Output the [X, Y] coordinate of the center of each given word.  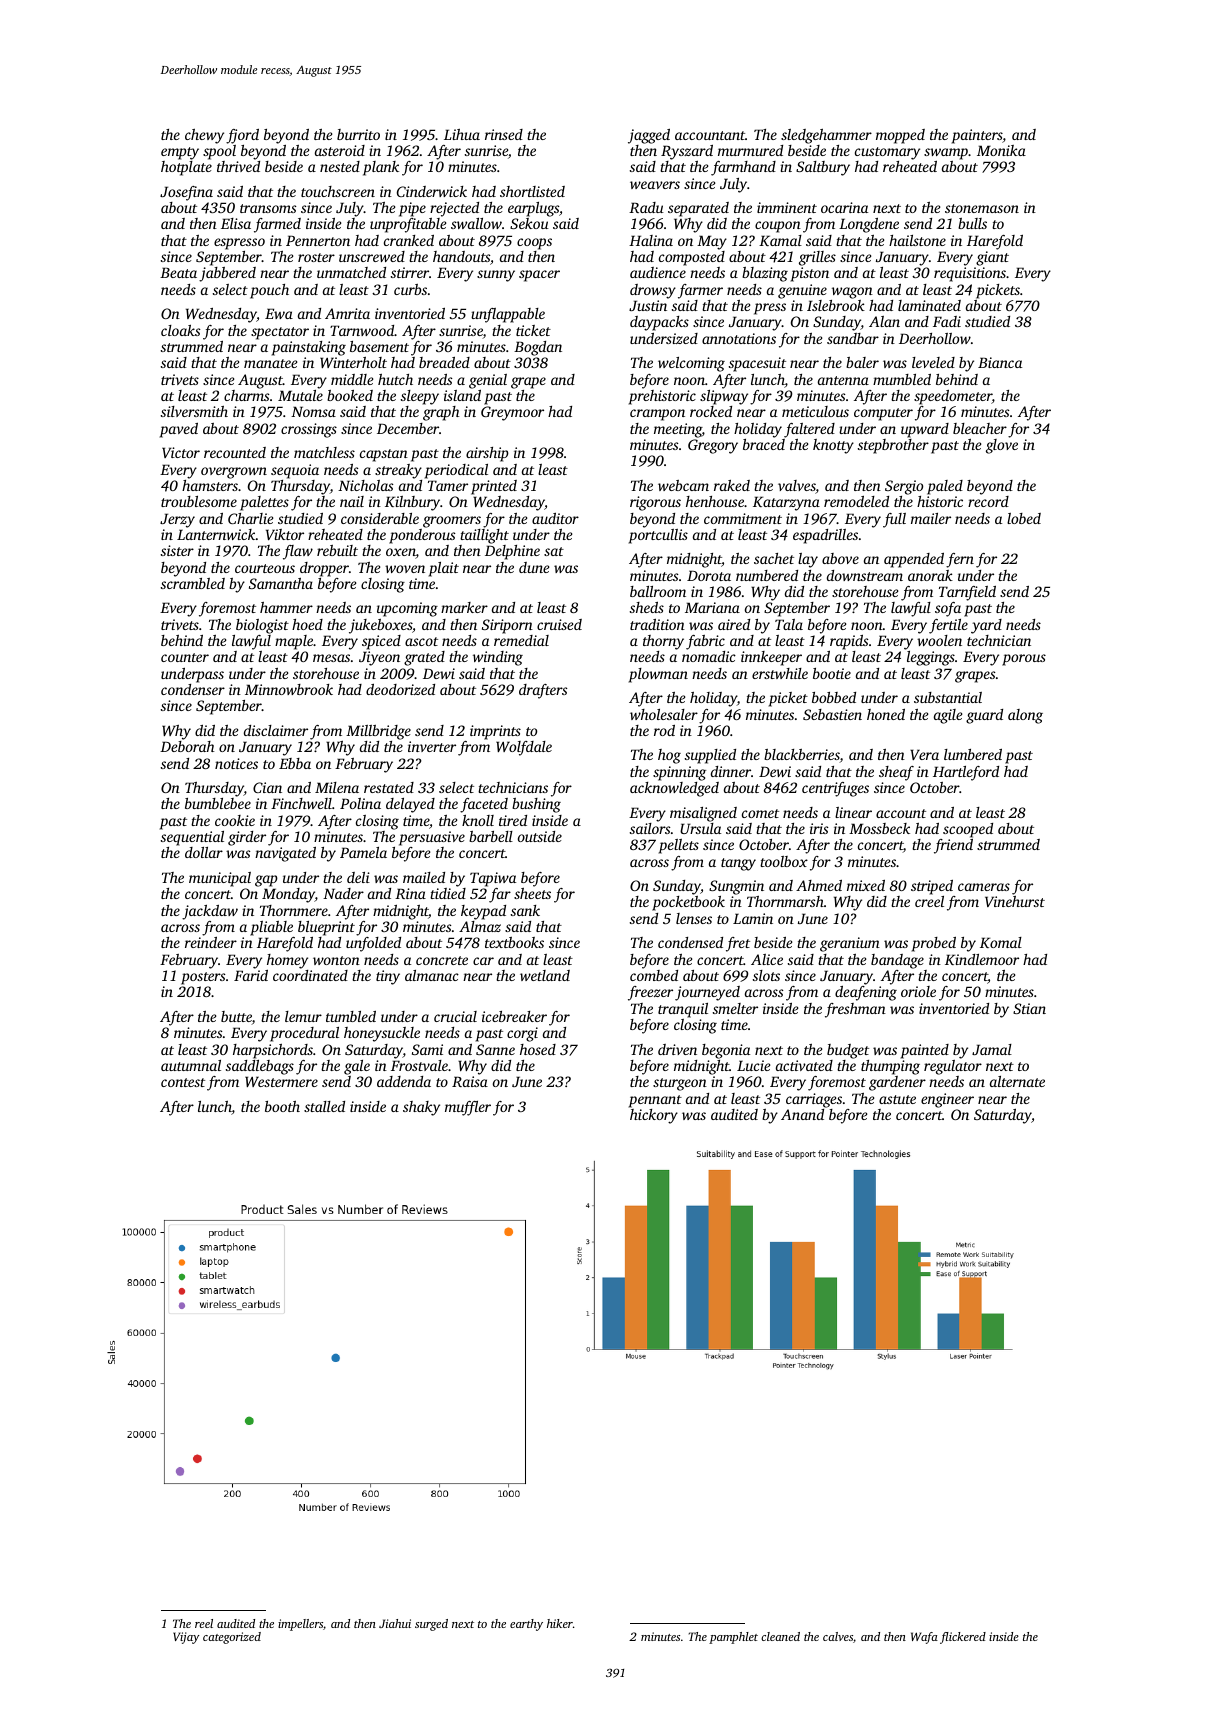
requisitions [970, 274]
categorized [232, 1638]
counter [185, 657]
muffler [468, 1108]
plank [381, 168]
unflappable [508, 315]
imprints [495, 732]
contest [183, 1082]
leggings [931, 658]
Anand [802, 1114]
